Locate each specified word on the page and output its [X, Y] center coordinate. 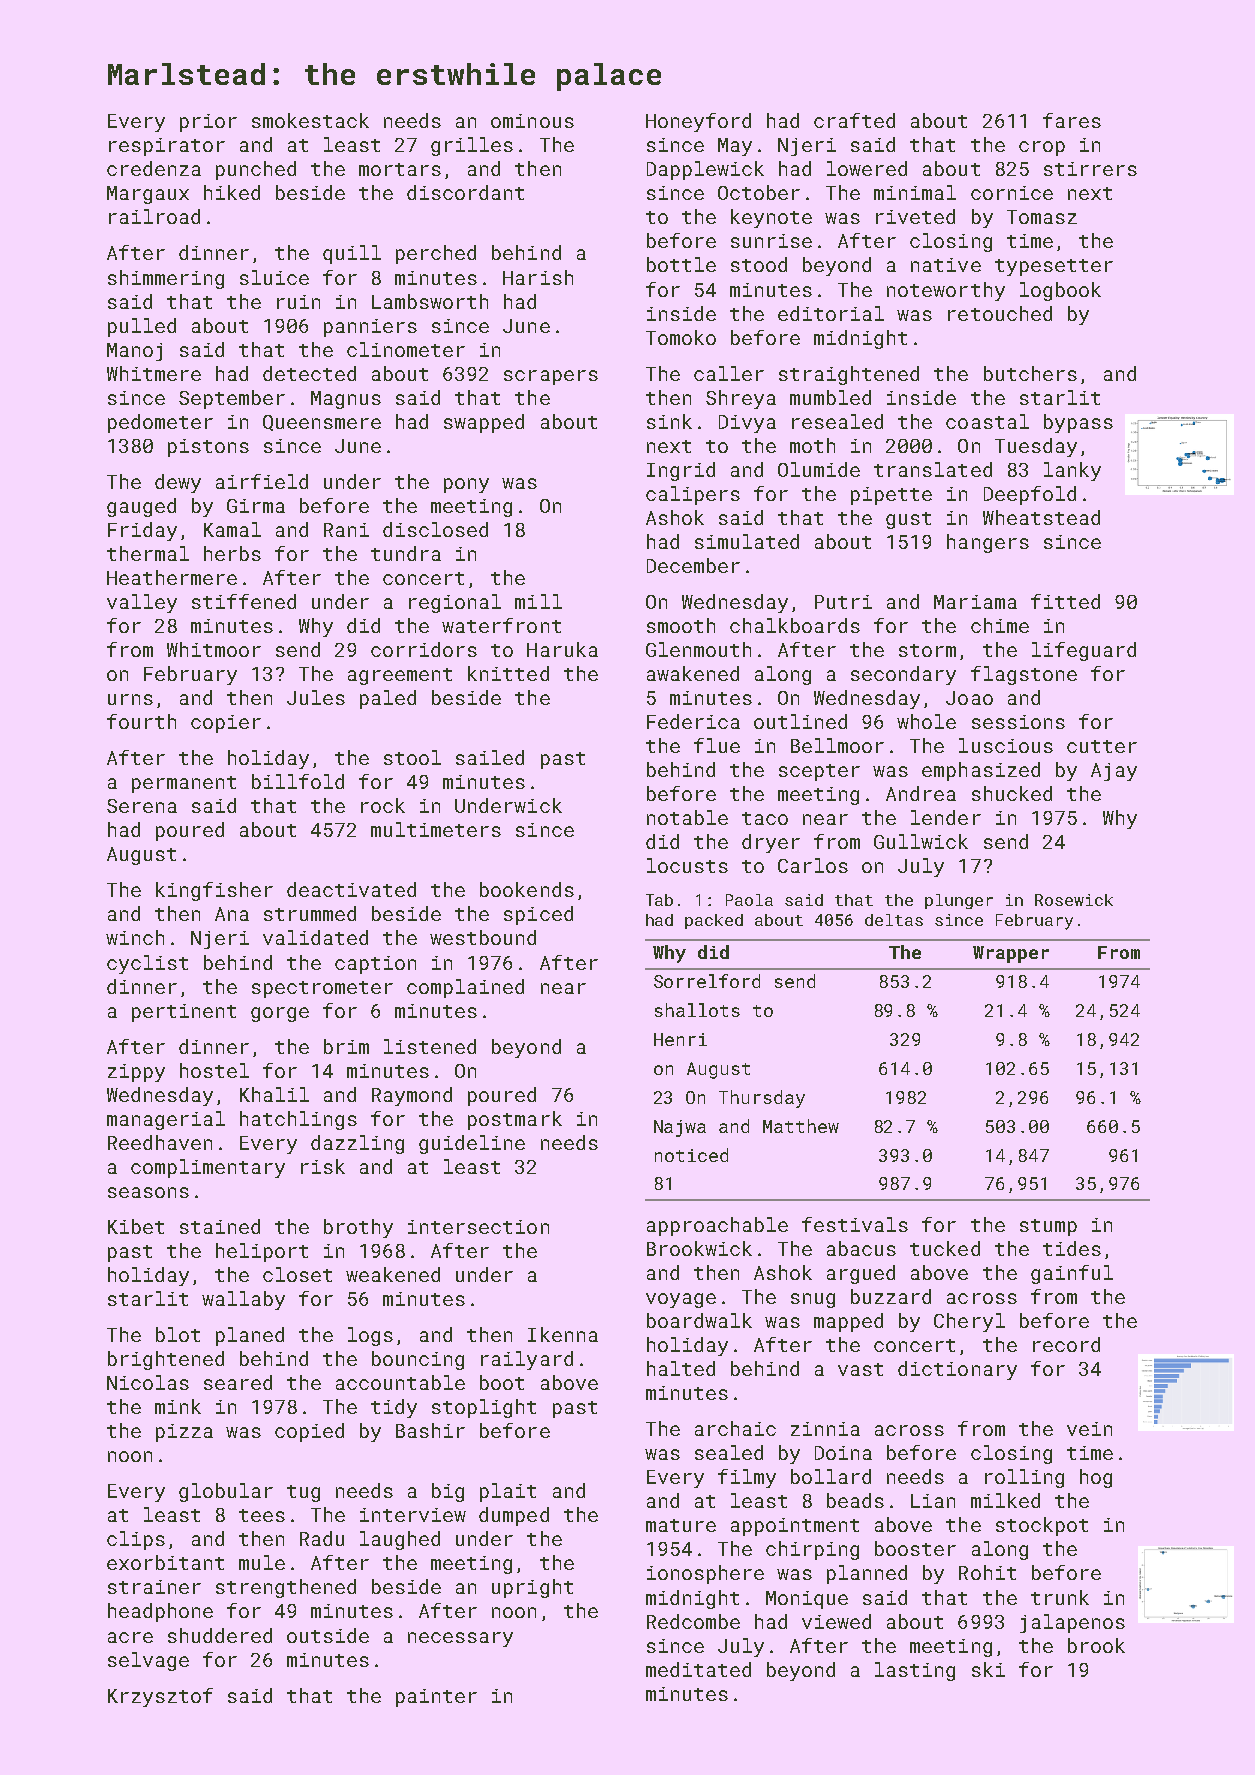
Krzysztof [160, 1697]
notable [687, 817]
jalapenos [1072, 1623]
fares [1072, 120]
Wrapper [1011, 954]
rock [383, 805]
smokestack [310, 120]
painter [436, 1698]
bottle [681, 264]
